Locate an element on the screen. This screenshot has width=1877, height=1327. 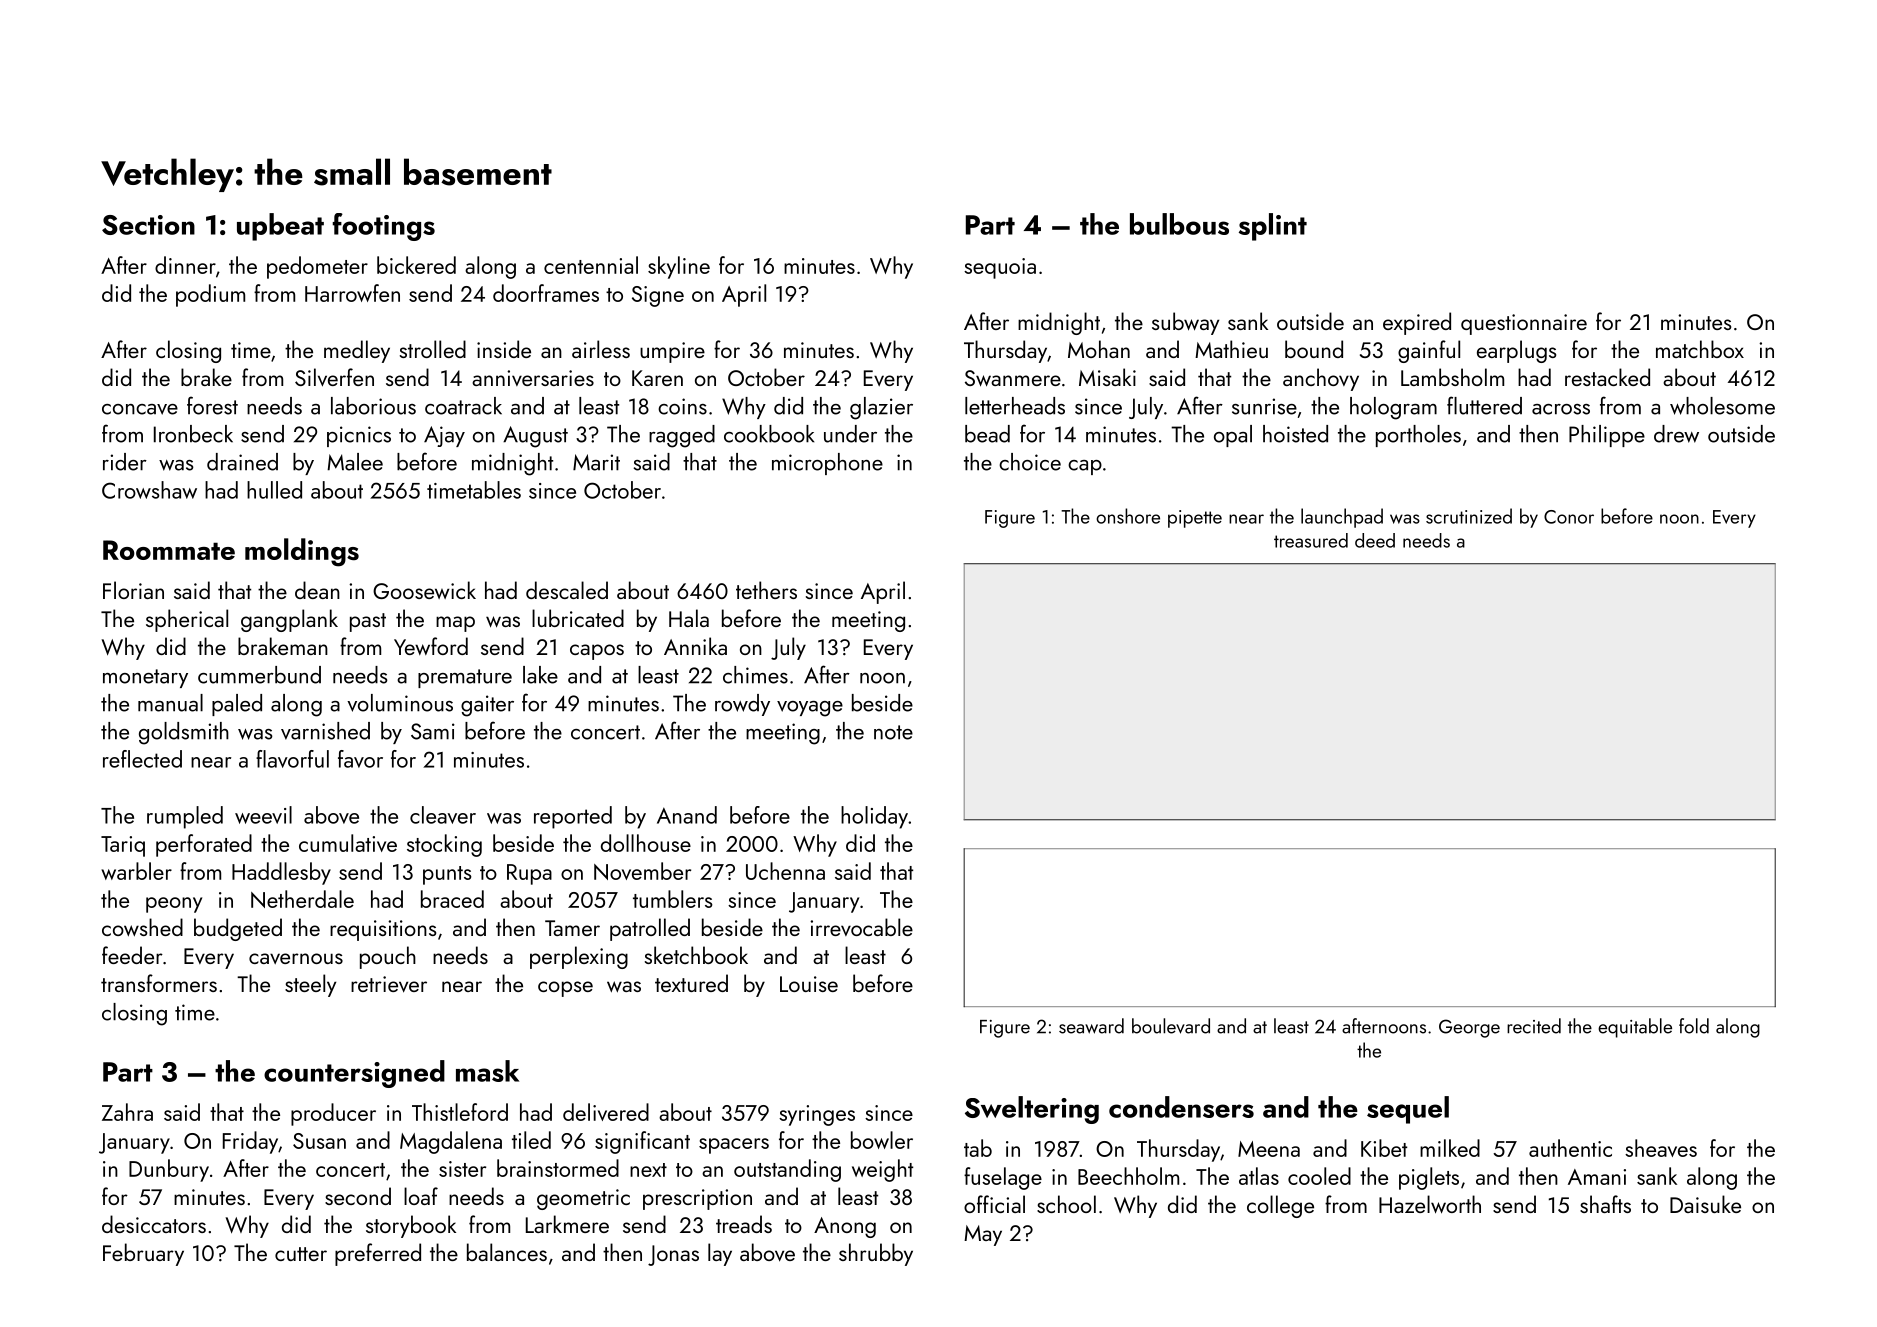
doorframes is located at coordinates (546, 293).
